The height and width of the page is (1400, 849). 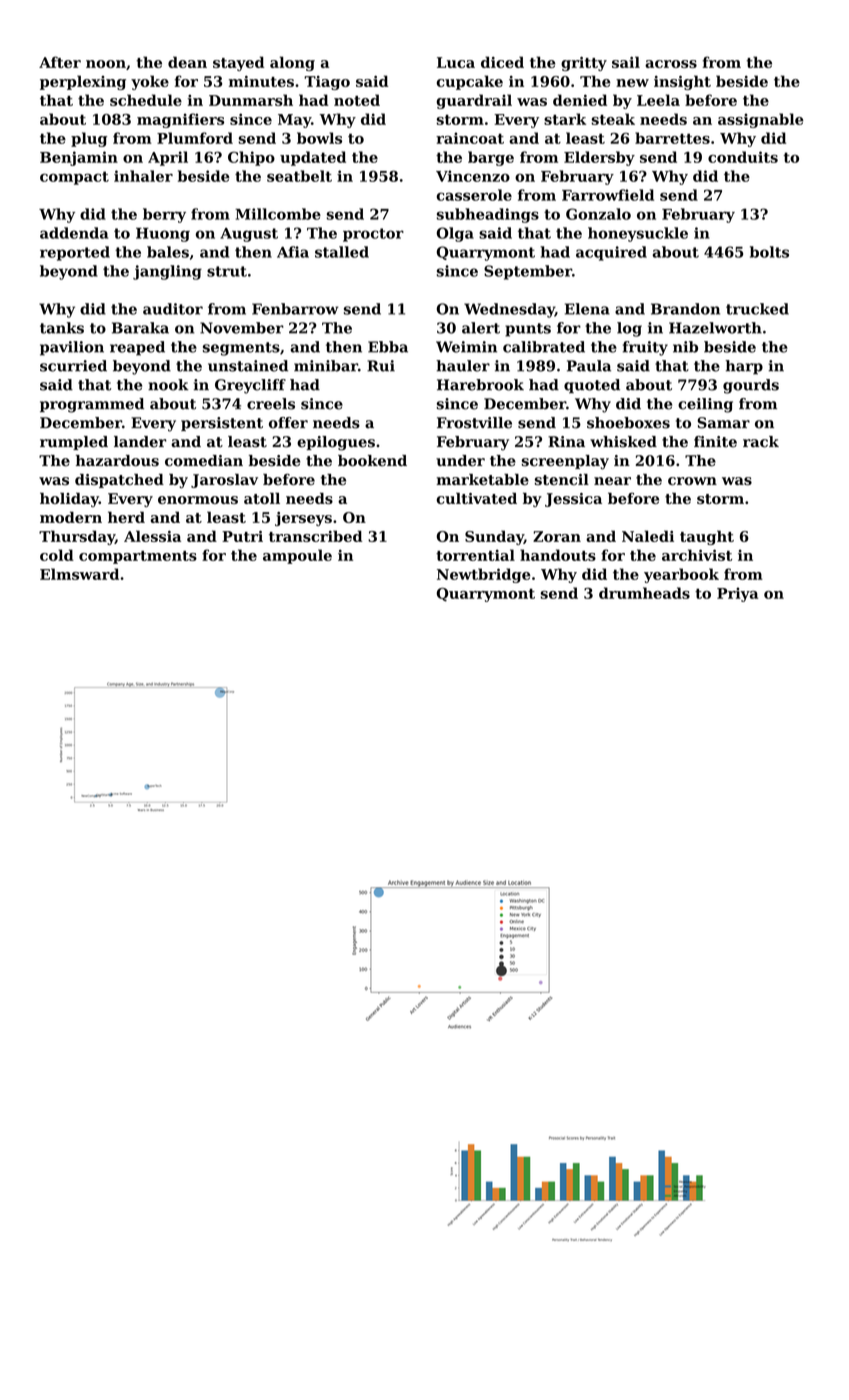 What do you see at coordinates (57, 555) in the page?
I see `cold` at bounding box center [57, 555].
